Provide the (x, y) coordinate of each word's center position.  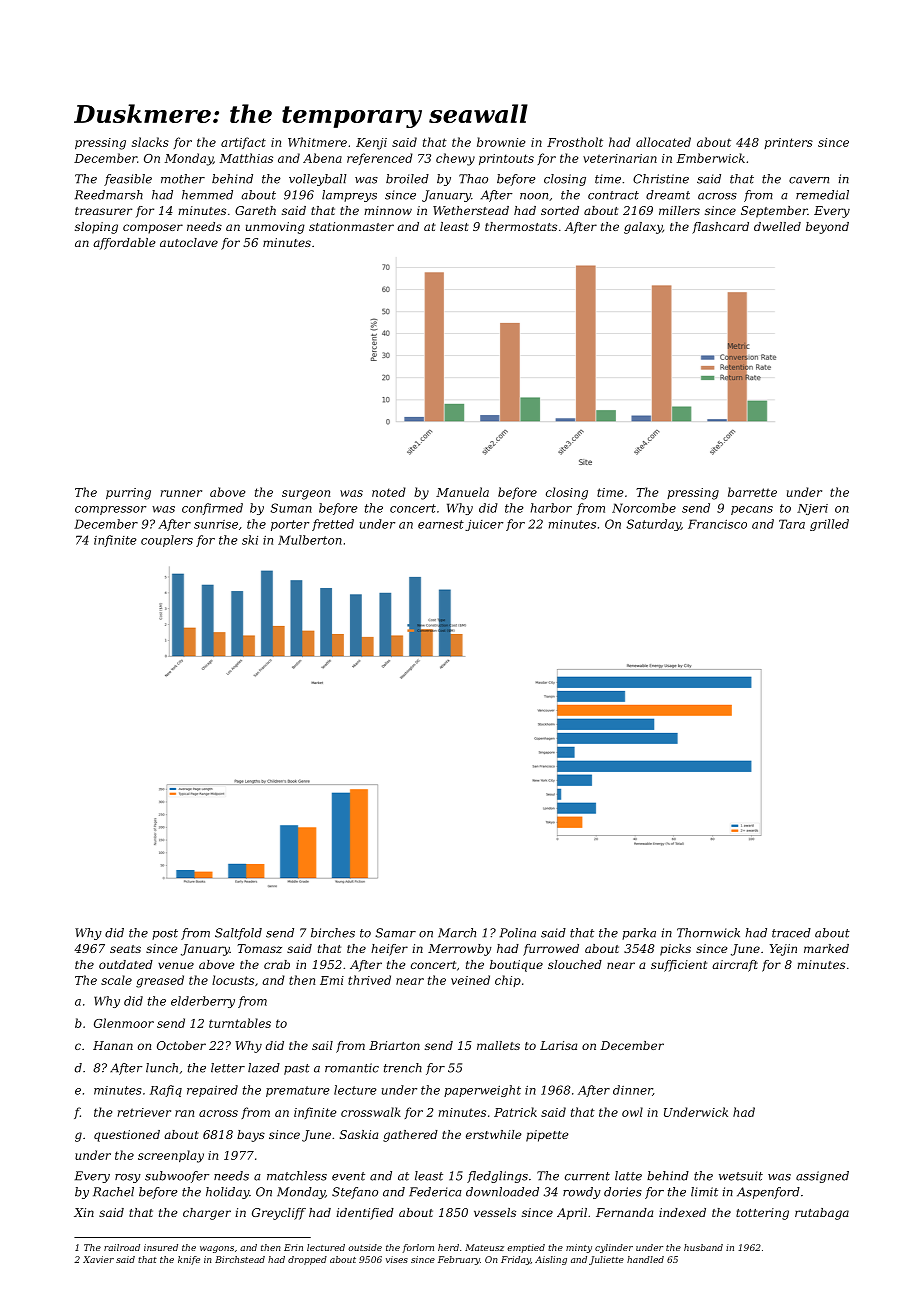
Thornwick (708, 933)
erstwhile (494, 1134)
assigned (822, 1177)
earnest (441, 524)
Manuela (462, 492)
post (165, 934)
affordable (124, 244)
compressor (110, 510)
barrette (752, 492)
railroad (122, 1247)
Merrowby (460, 950)
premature (298, 1091)
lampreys (349, 196)
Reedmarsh (109, 195)
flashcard (720, 228)
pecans (752, 510)
